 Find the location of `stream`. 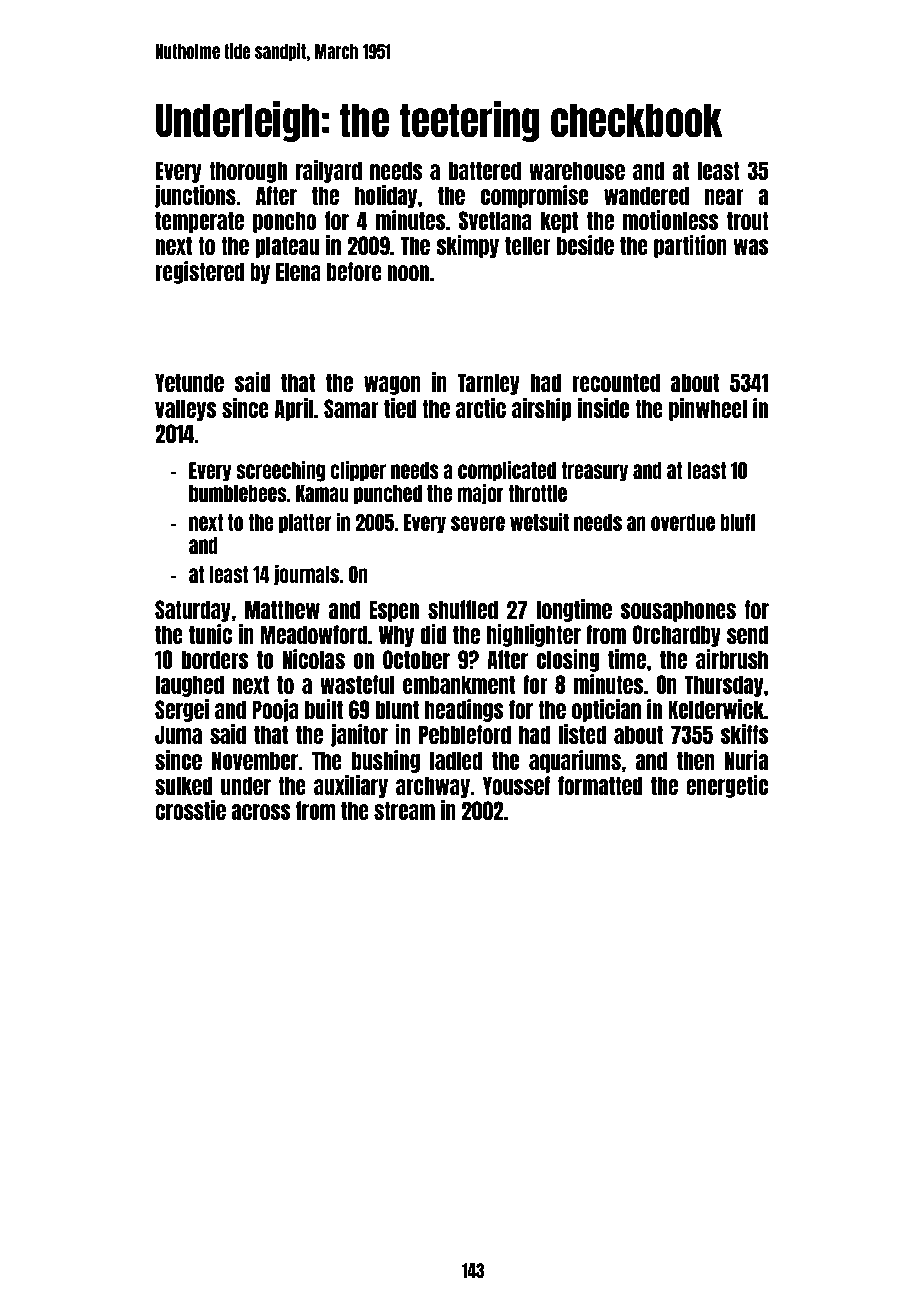

stream is located at coordinates (404, 810).
